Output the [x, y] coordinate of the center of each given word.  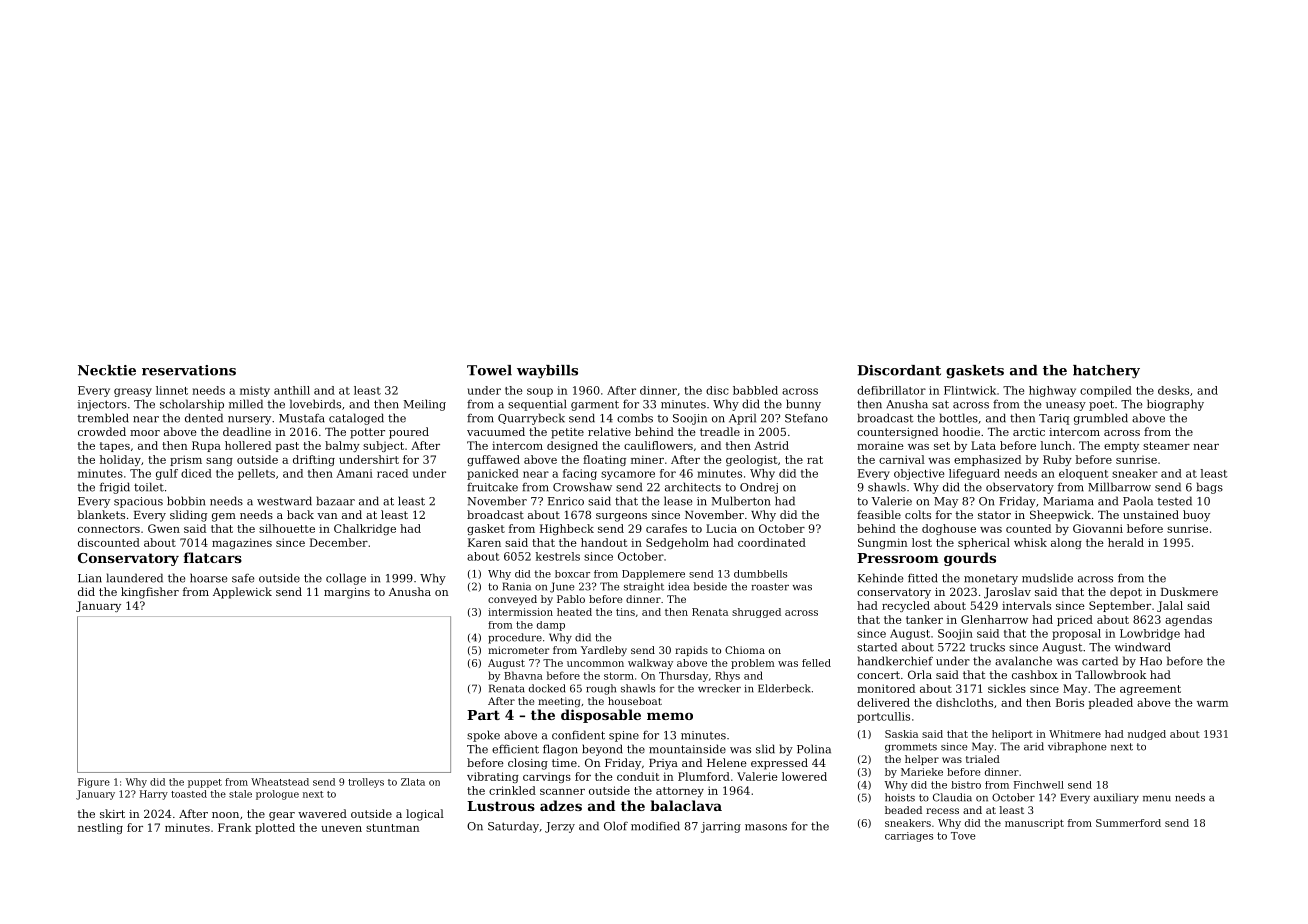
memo [670, 716]
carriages [909, 837]
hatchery [1106, 371]
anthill [292, 390]
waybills [547, 371]
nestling [100, 828]
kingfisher [150, 593]
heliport [1012, 735]
